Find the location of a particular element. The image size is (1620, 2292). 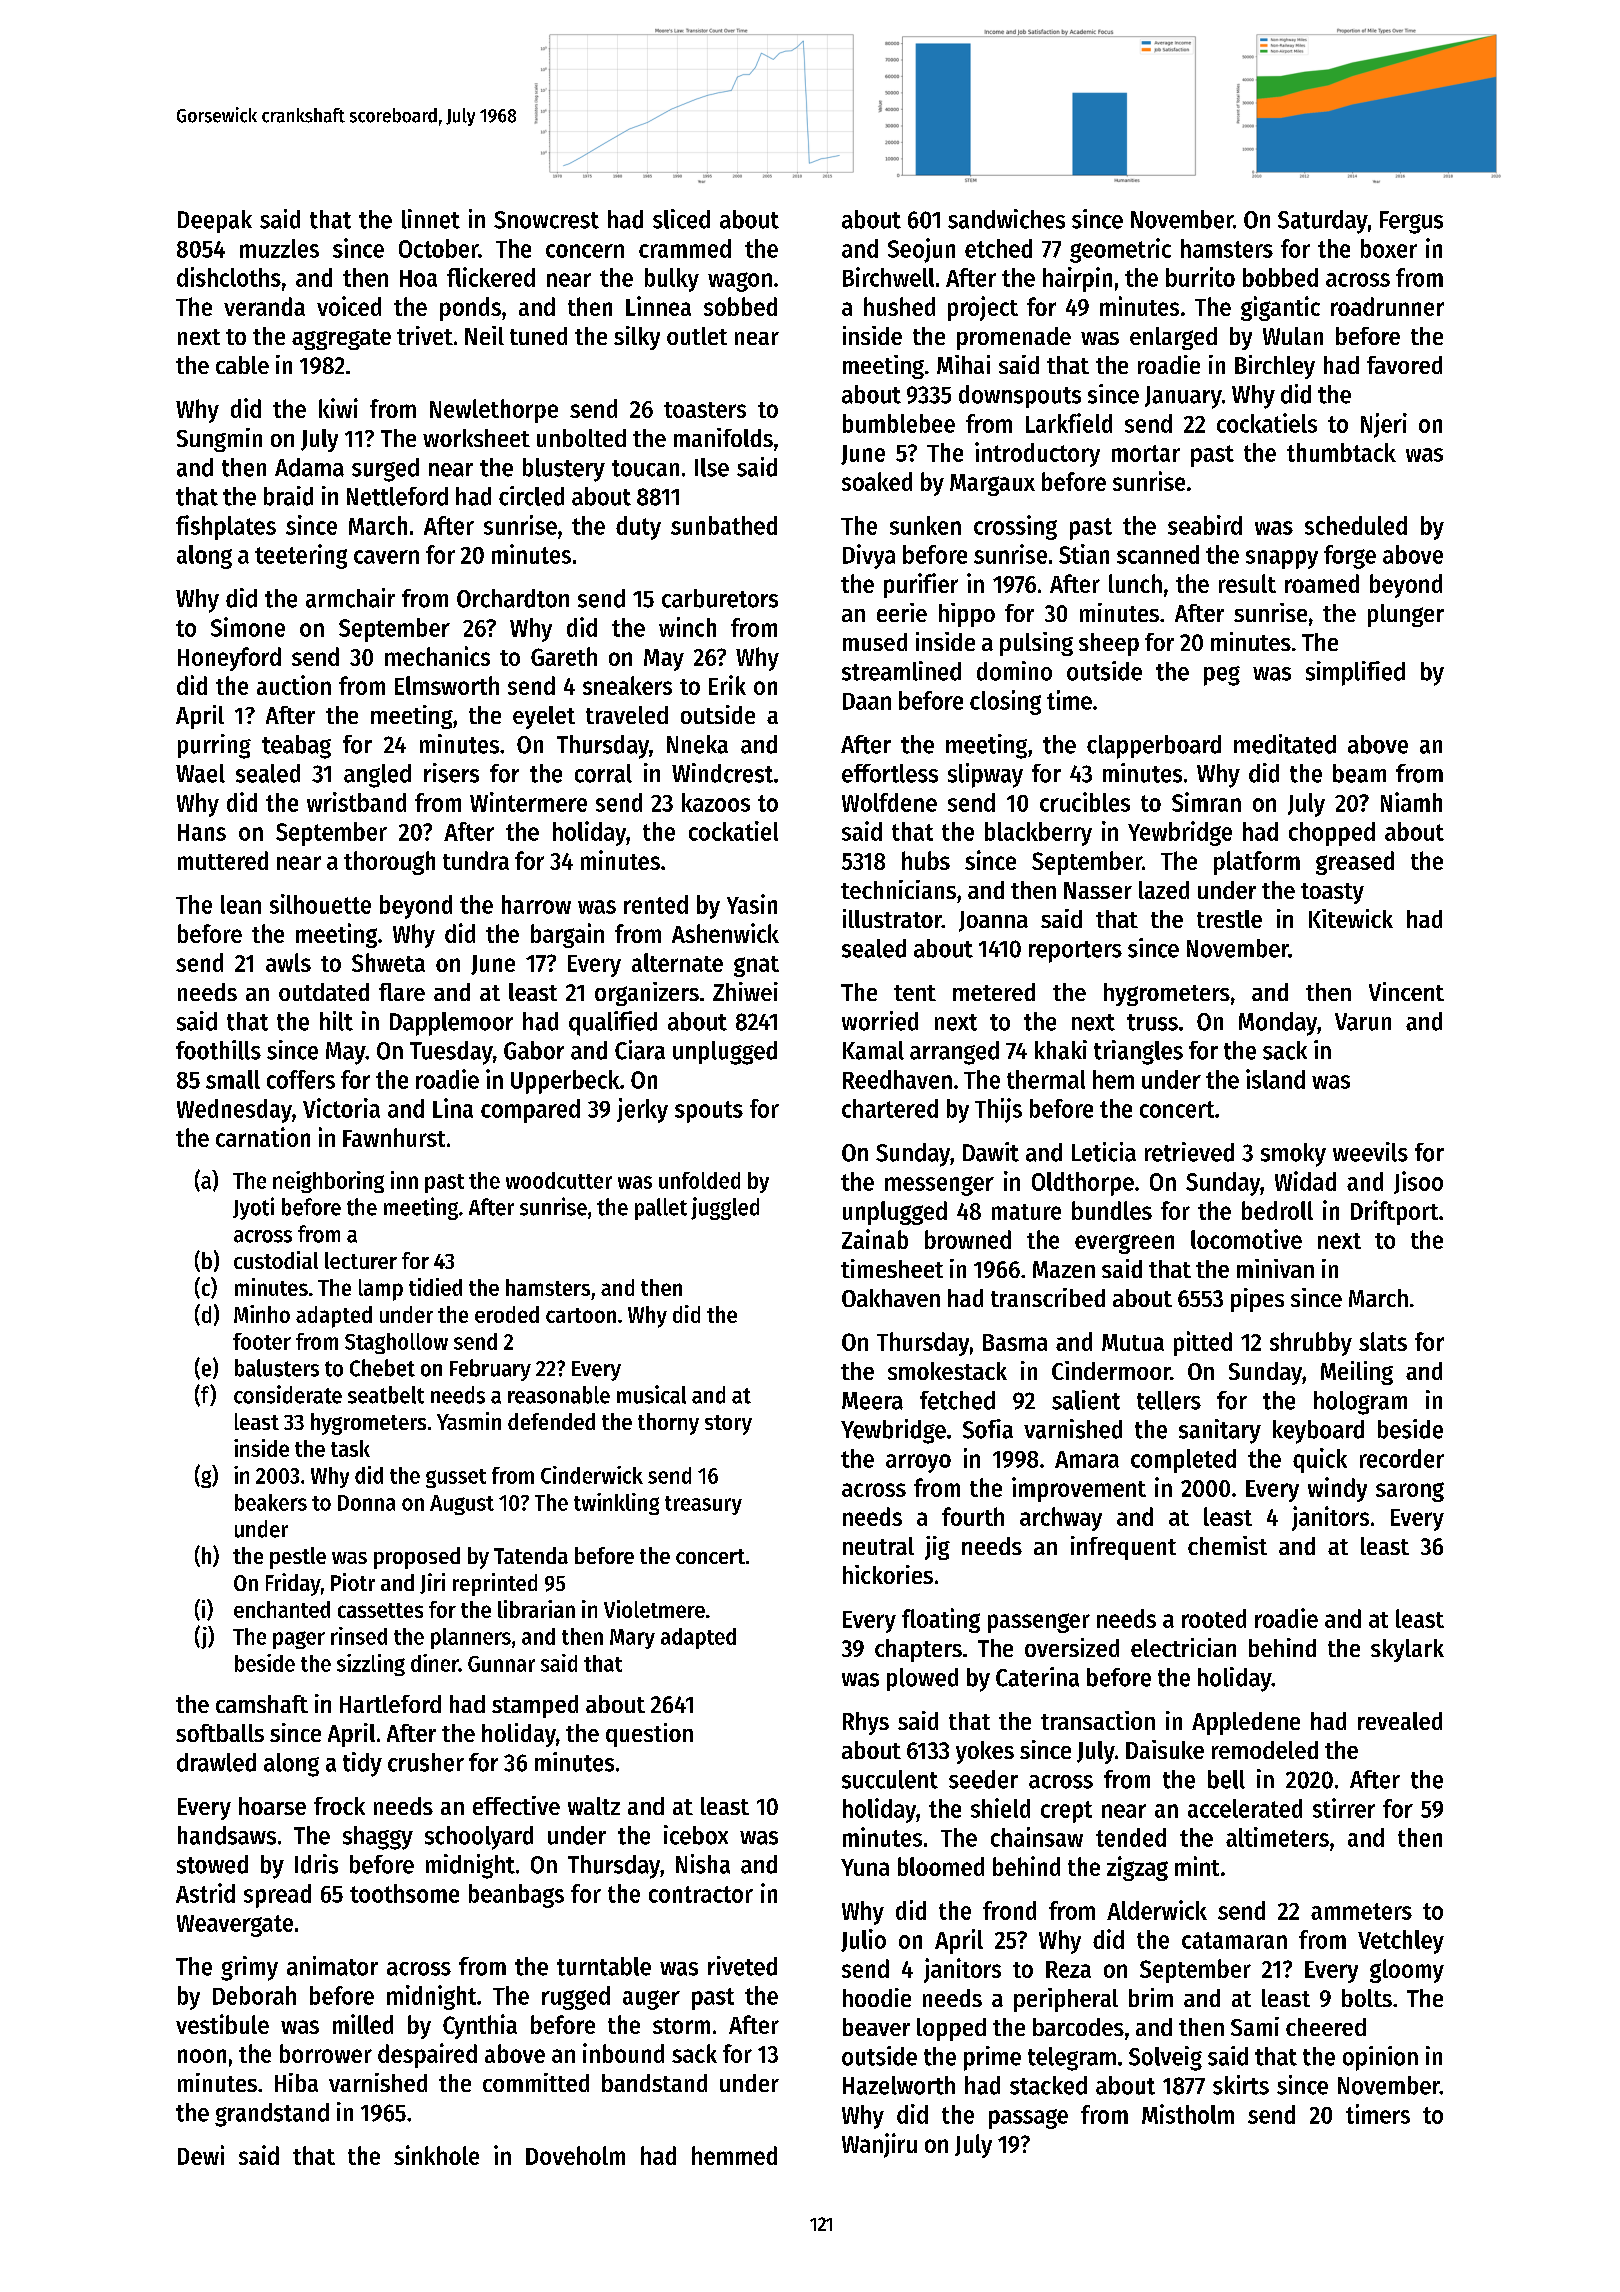

Weavergate is located at coordinates (235, 1926).
